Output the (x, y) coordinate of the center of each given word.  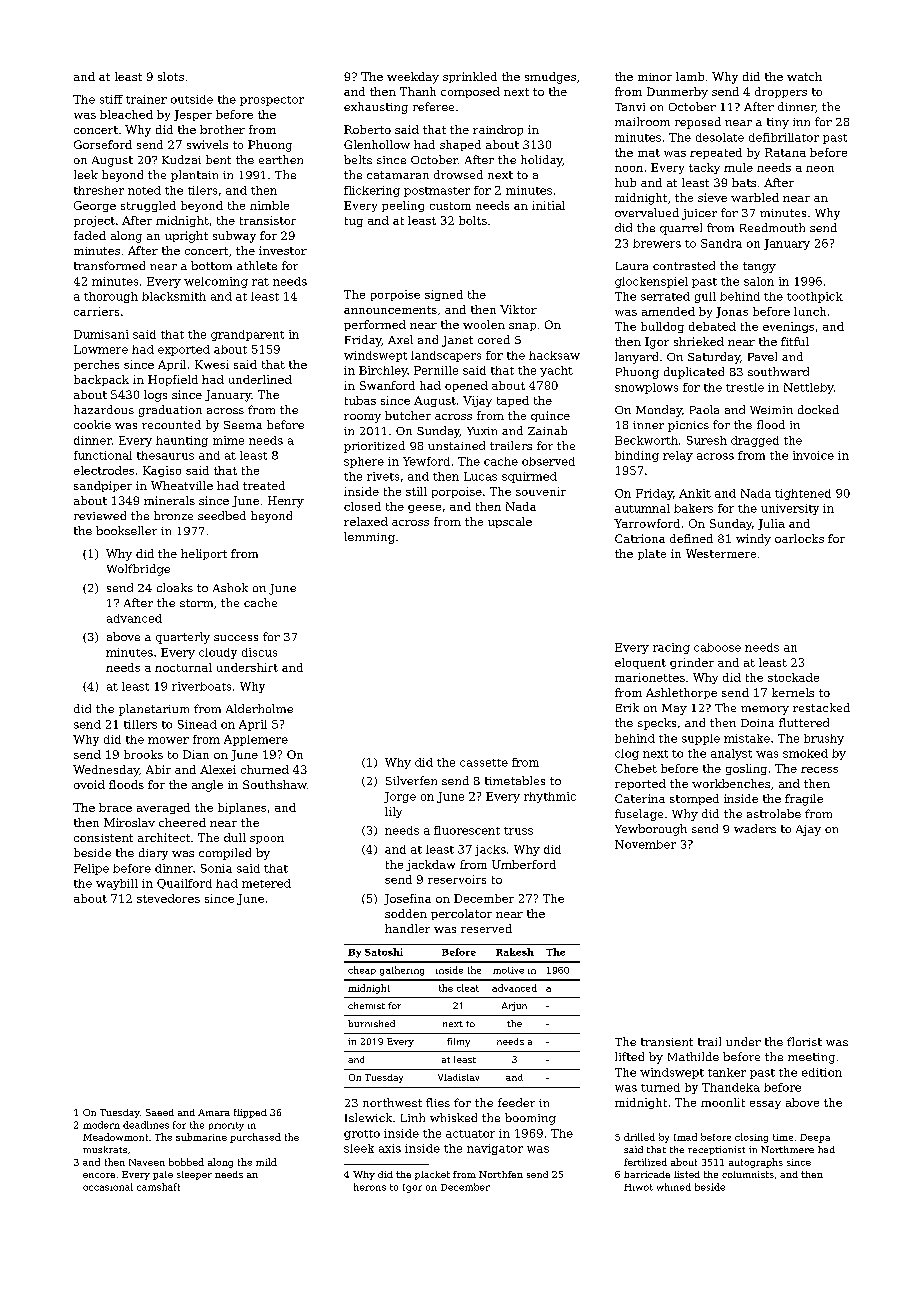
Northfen (501, 1174)
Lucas (480, 476)
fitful (795, 341)
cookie (92, 424)
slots (171, 76)
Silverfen (411, 780)
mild (266, 1162)
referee (433, 106)
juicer (699, 214)
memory (765, 710)
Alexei (218, 769)
